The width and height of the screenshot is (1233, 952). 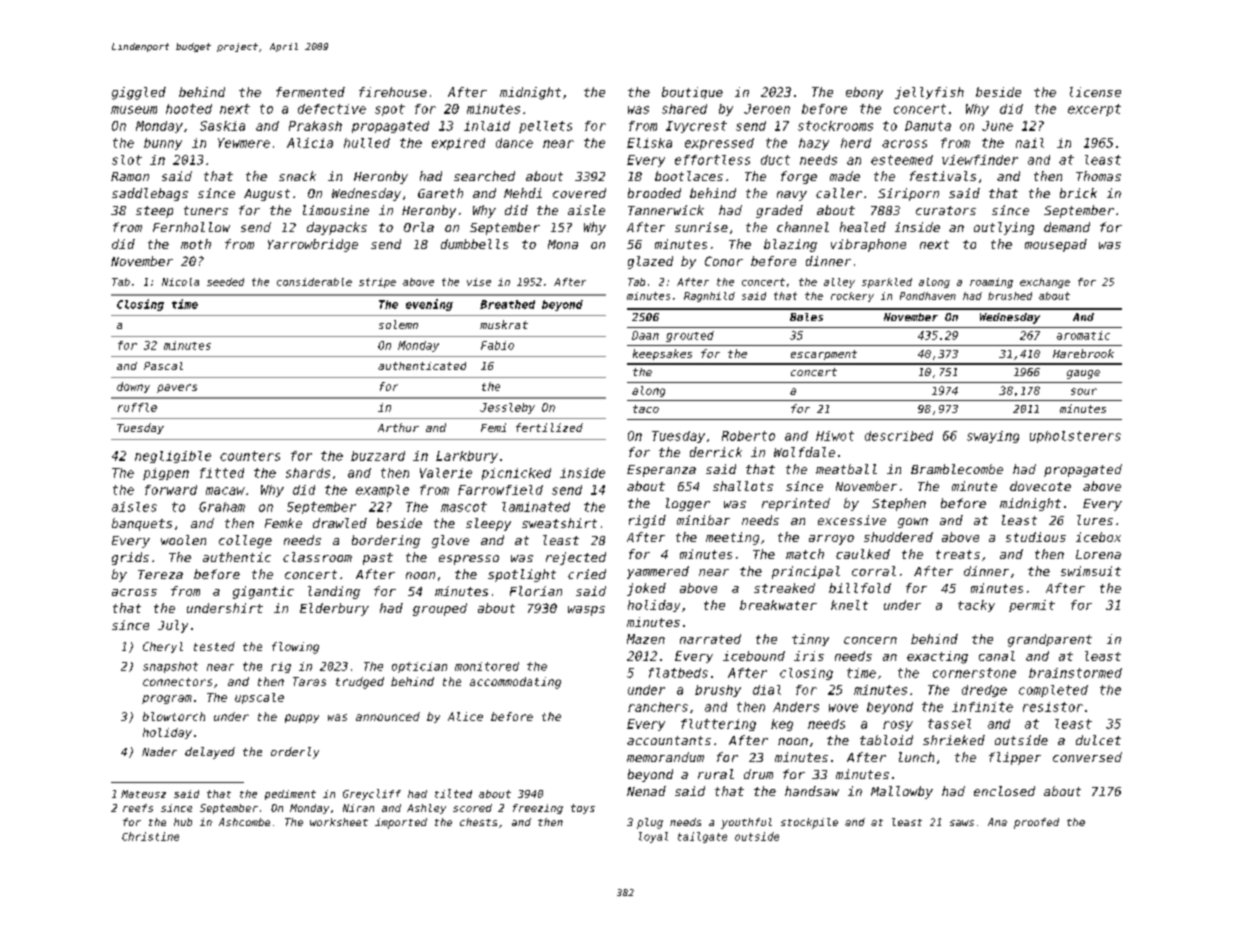 What do you see at coordinates (507, 304) in the screenshot?
I see `Breathed` at bounding box center [507, 304].
